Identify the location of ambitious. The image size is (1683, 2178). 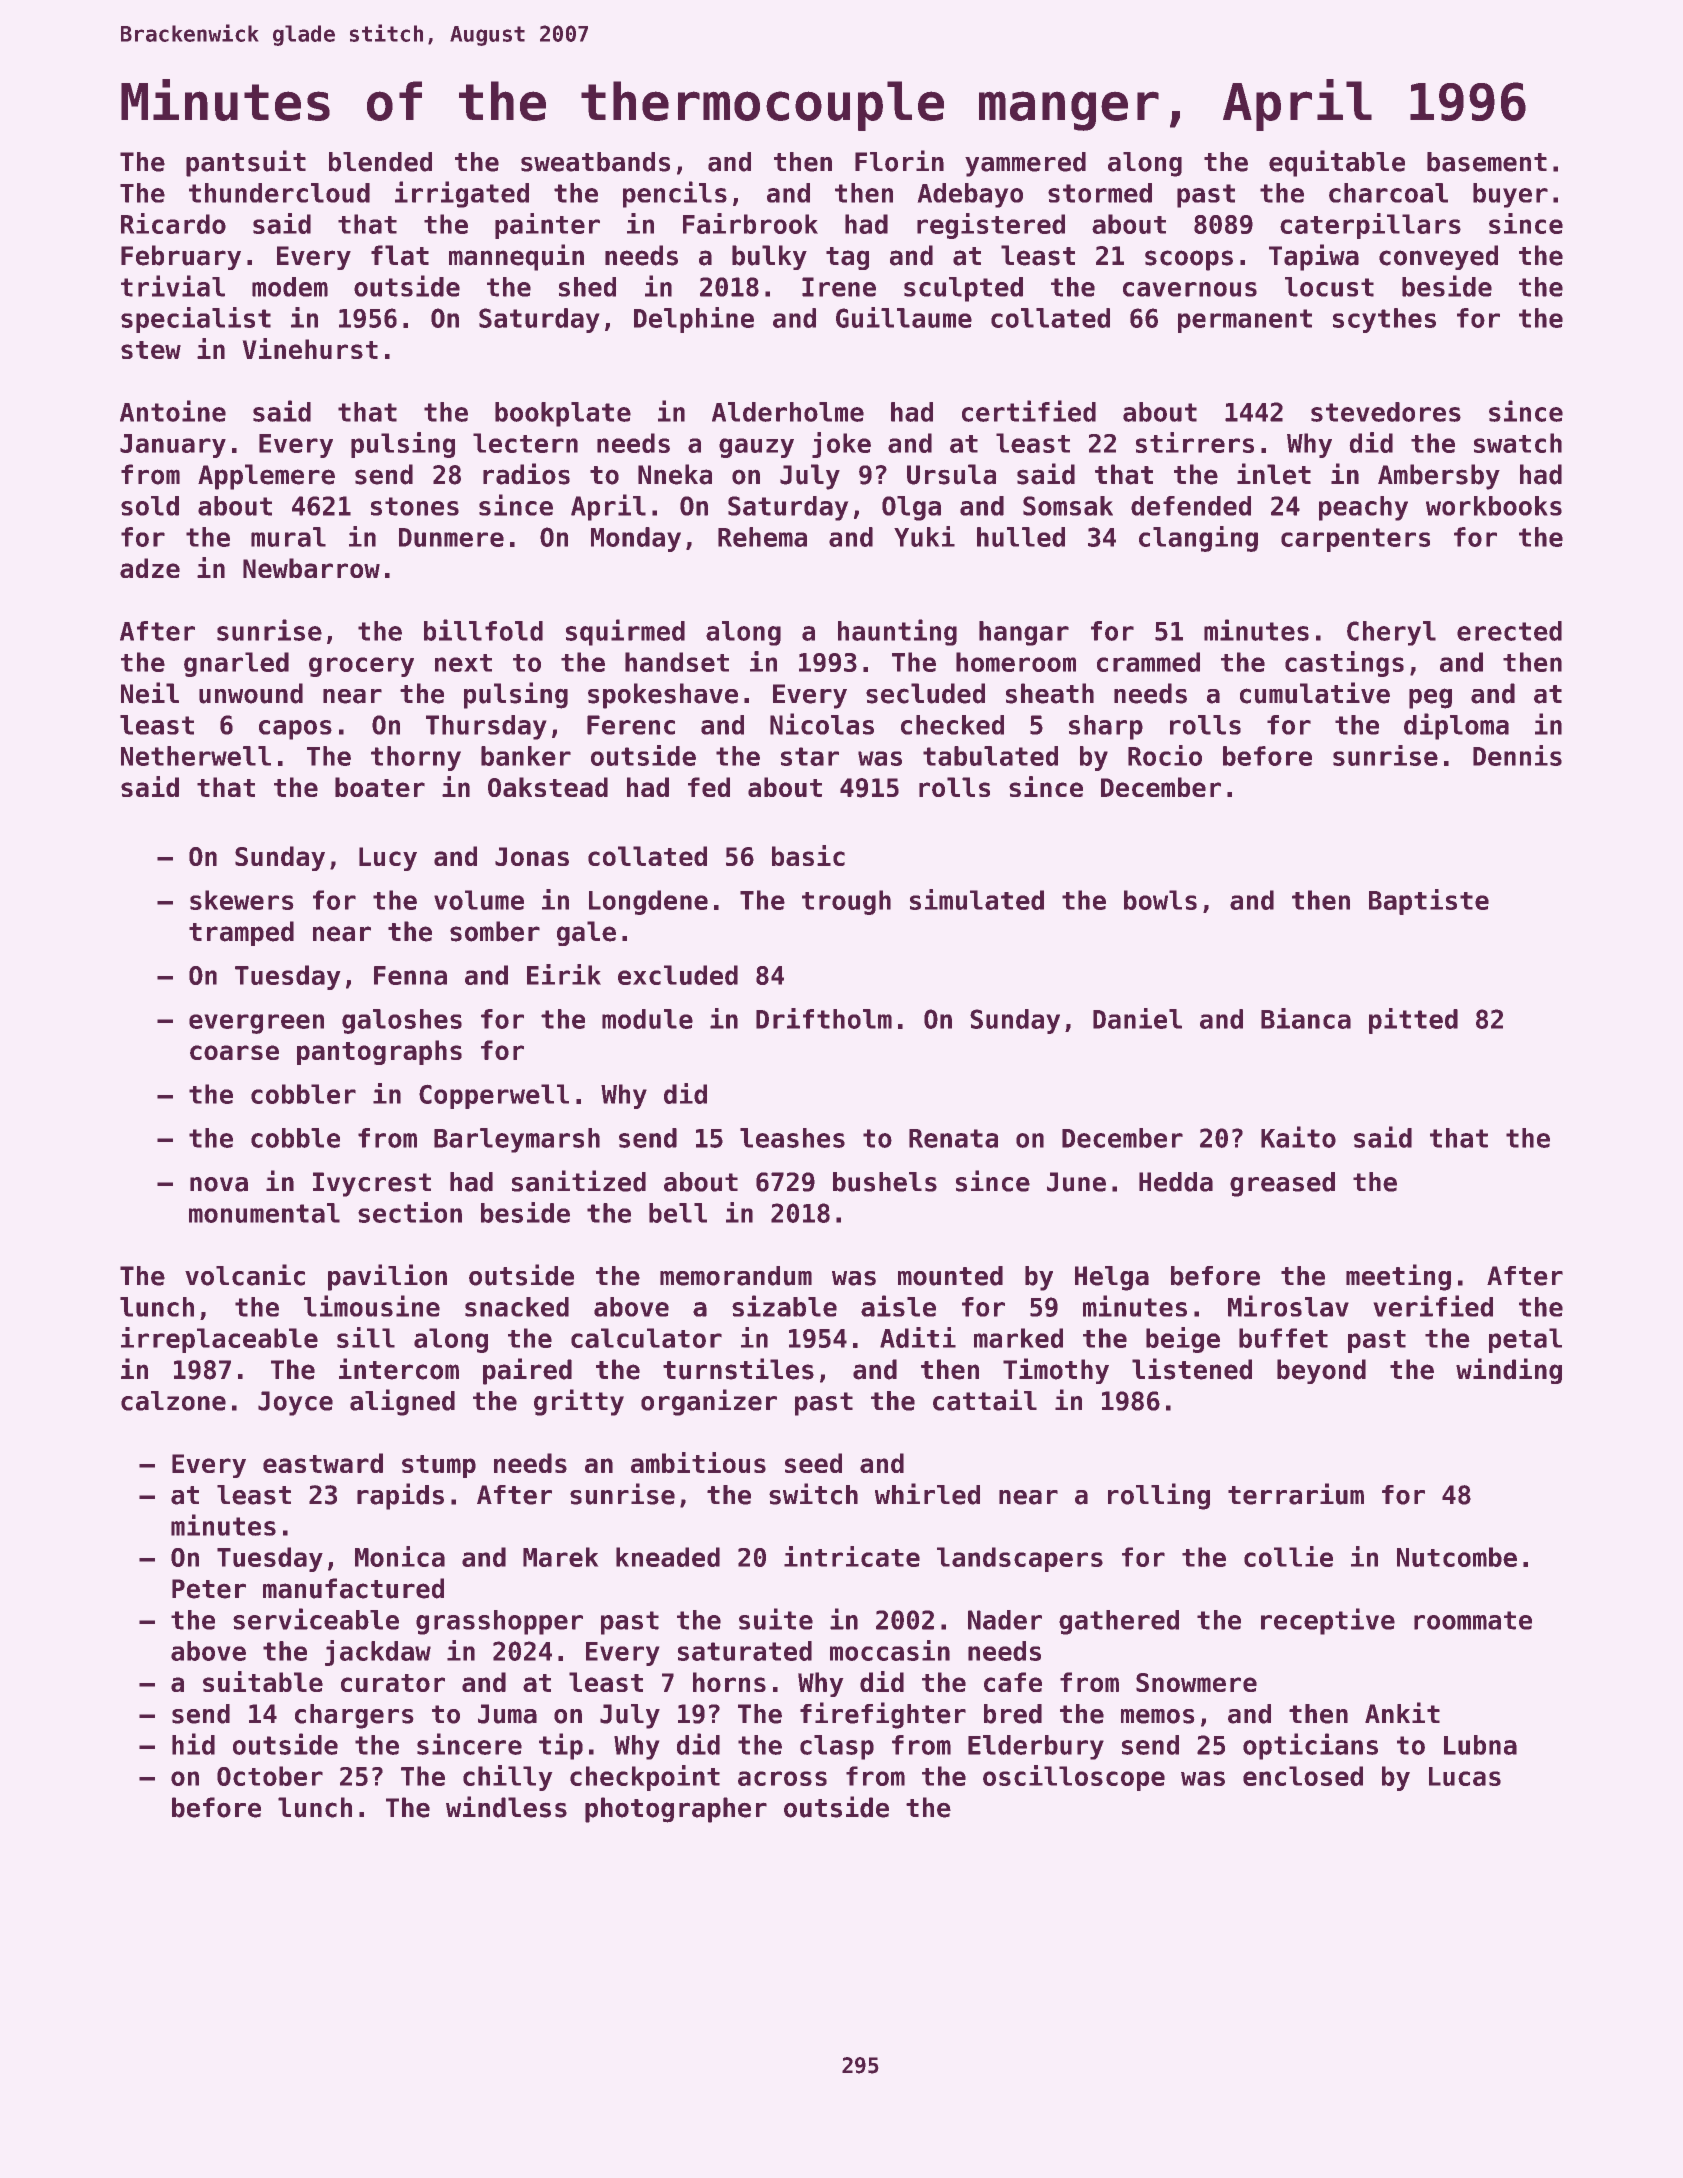
(698, 1462).
